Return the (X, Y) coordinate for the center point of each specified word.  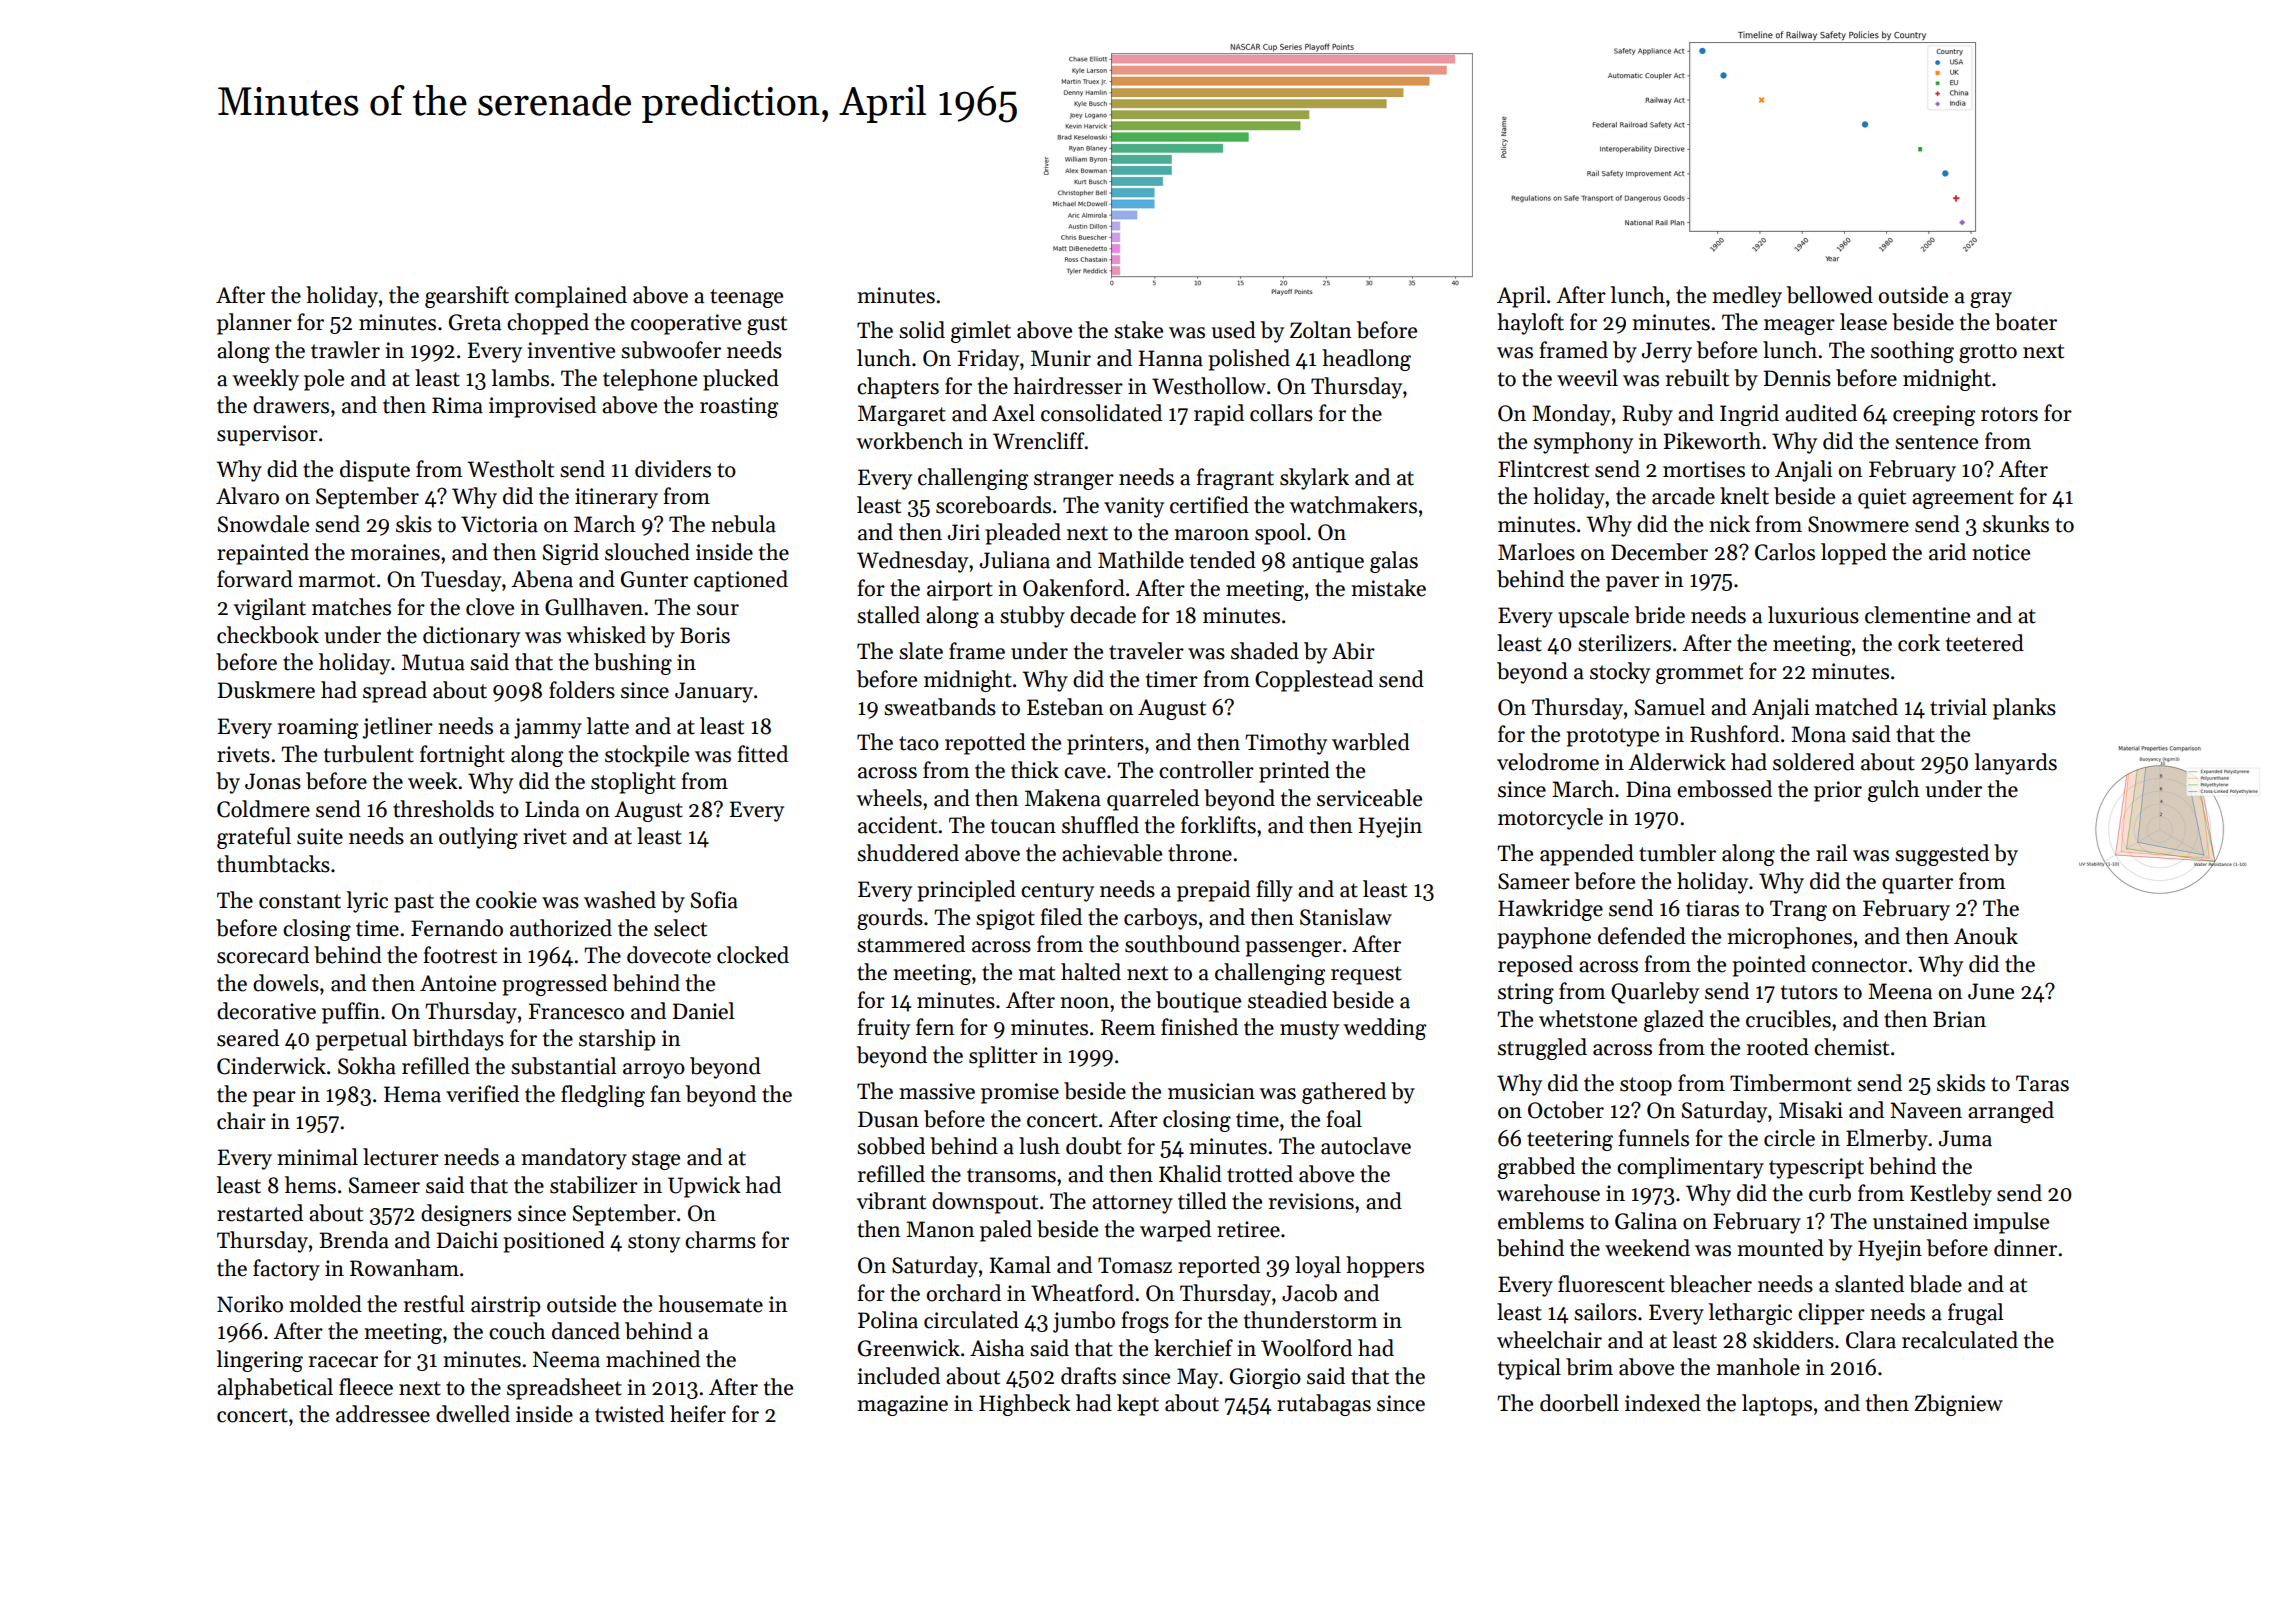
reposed (1535, 966)
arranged (2011, 1112)
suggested (1942, 855)
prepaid (1213, 891)
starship (617, 1040)
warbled (1371, 742)
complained (571, 297)
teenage (746, 298)
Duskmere (266, 690)
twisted (629, 1414)
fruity (883, 1029)
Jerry (1667, 352)
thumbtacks (273, 864)
